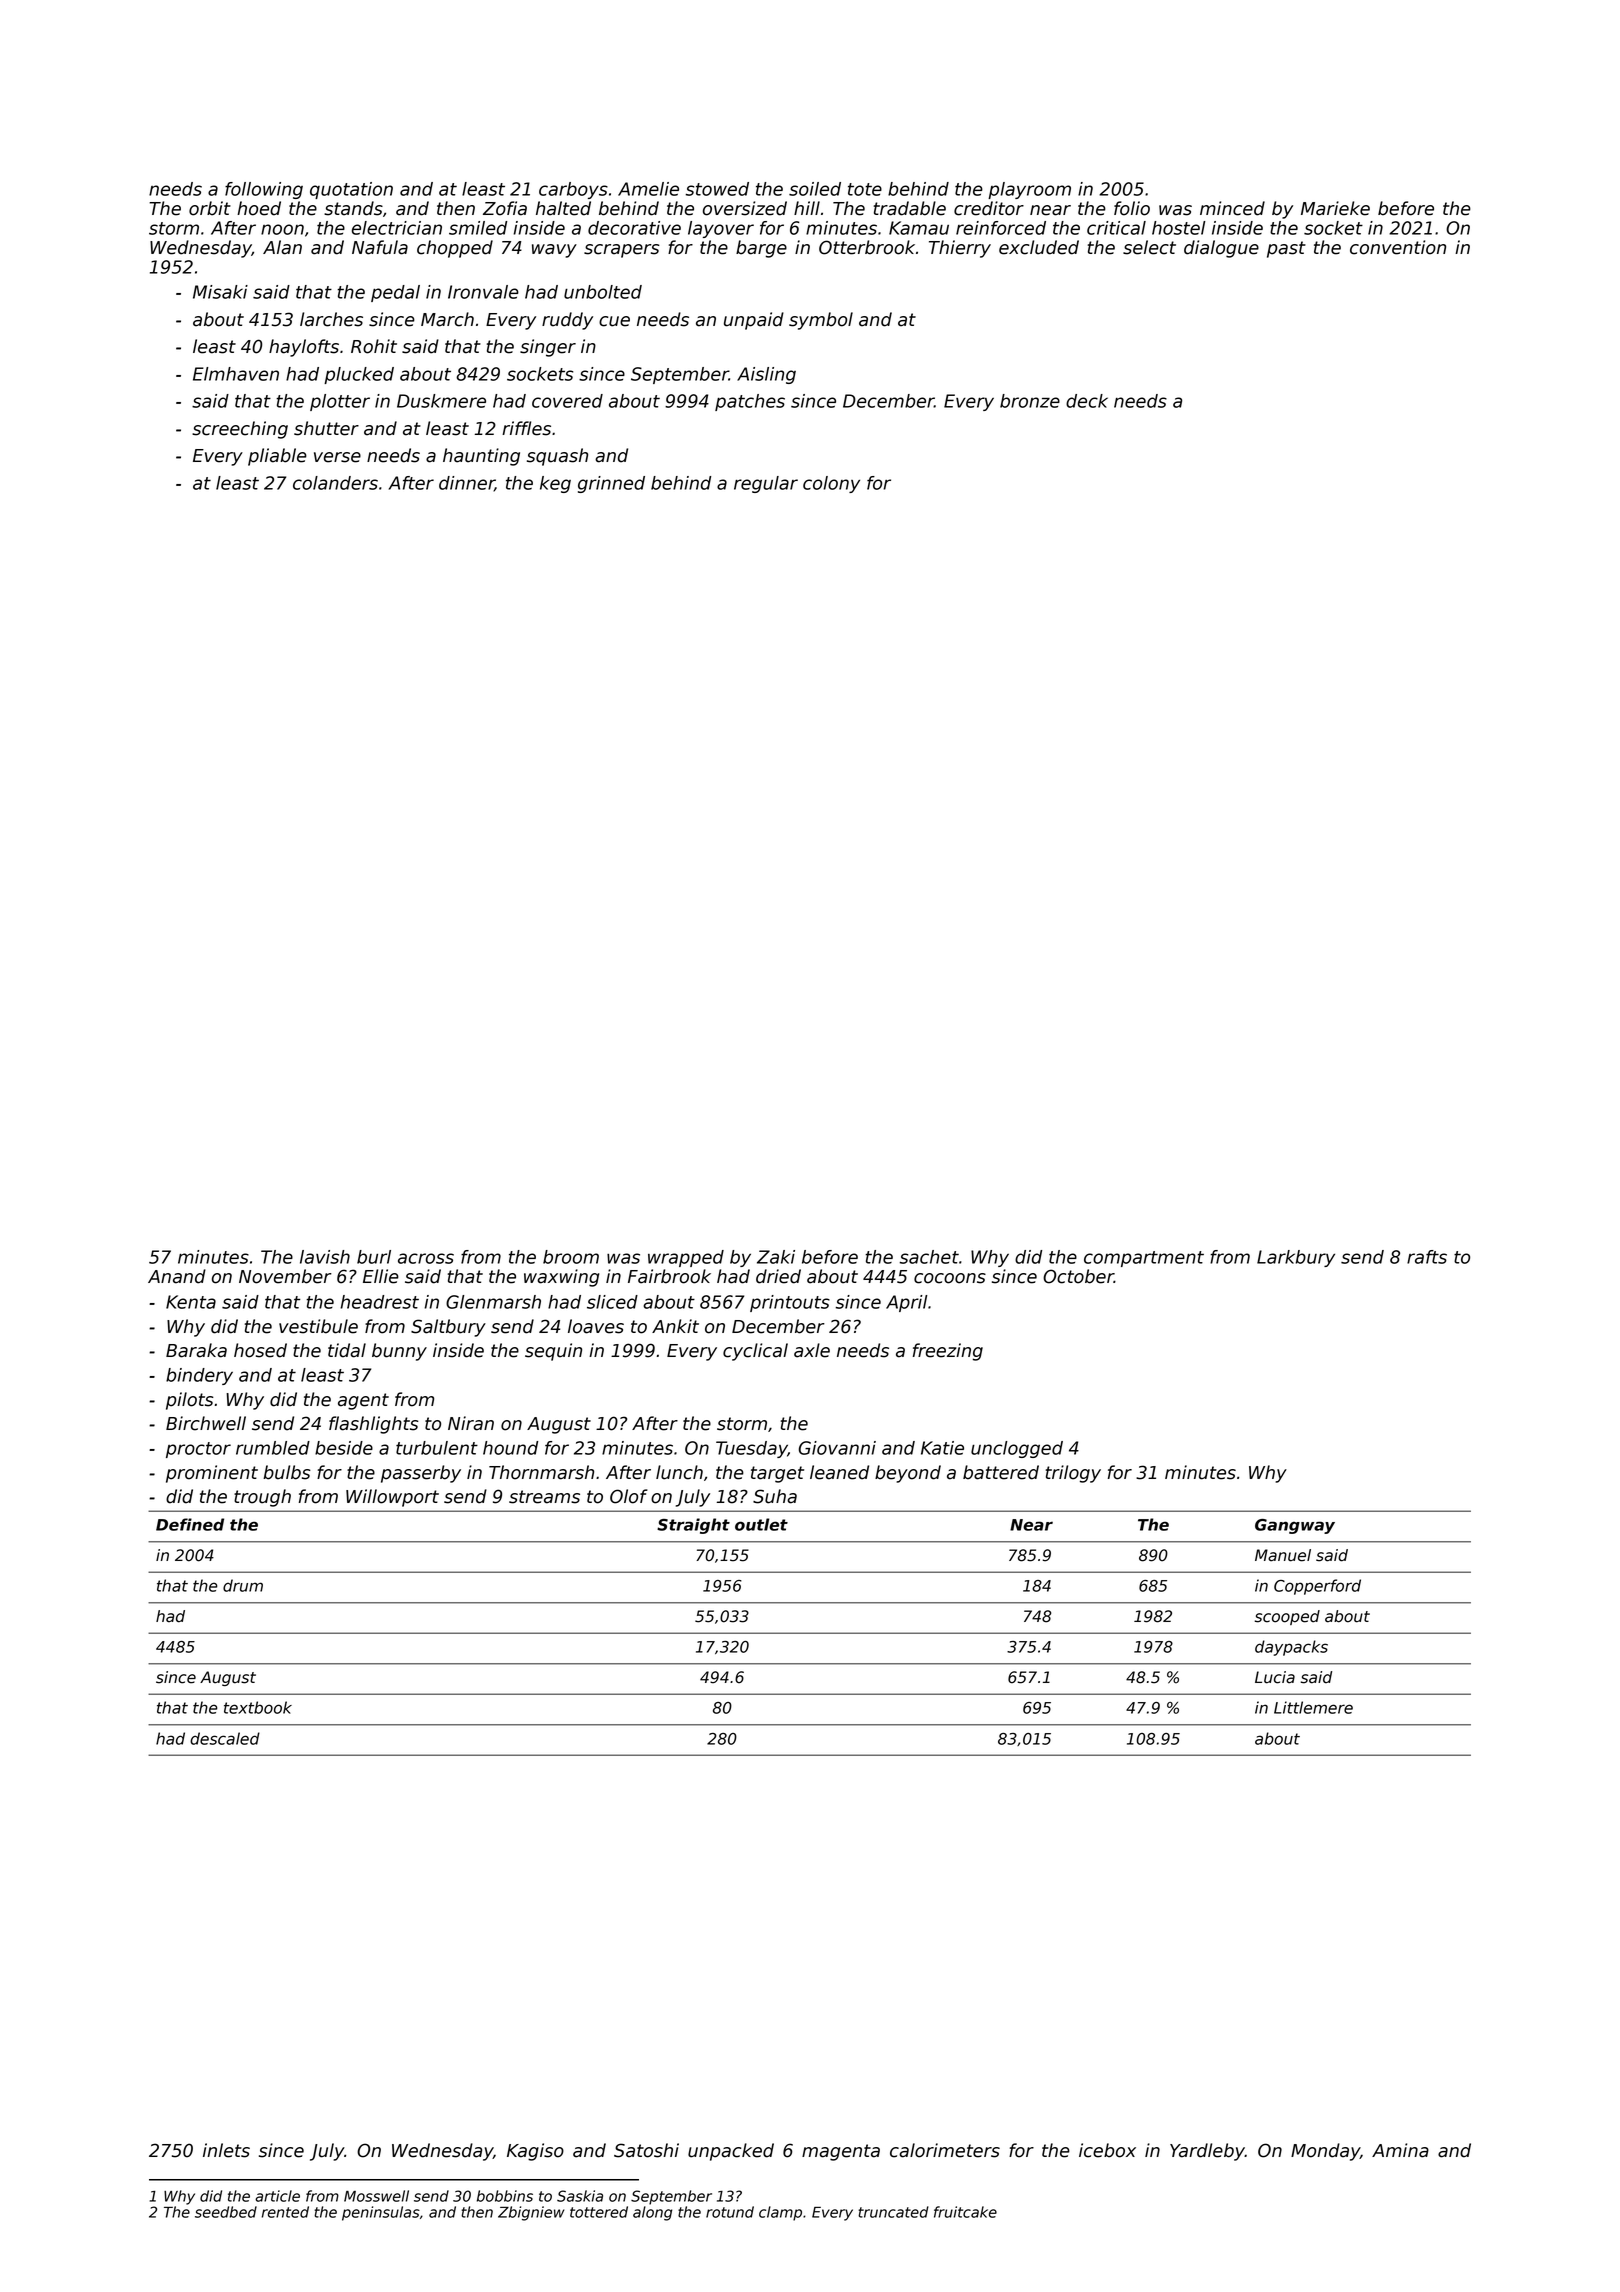 Image resolution: width=1620 pixels, height=2292 pixels. What do you see at coordinates (648, 189) in the document?
I see `Amelie` at bounding box center [648, 189].
